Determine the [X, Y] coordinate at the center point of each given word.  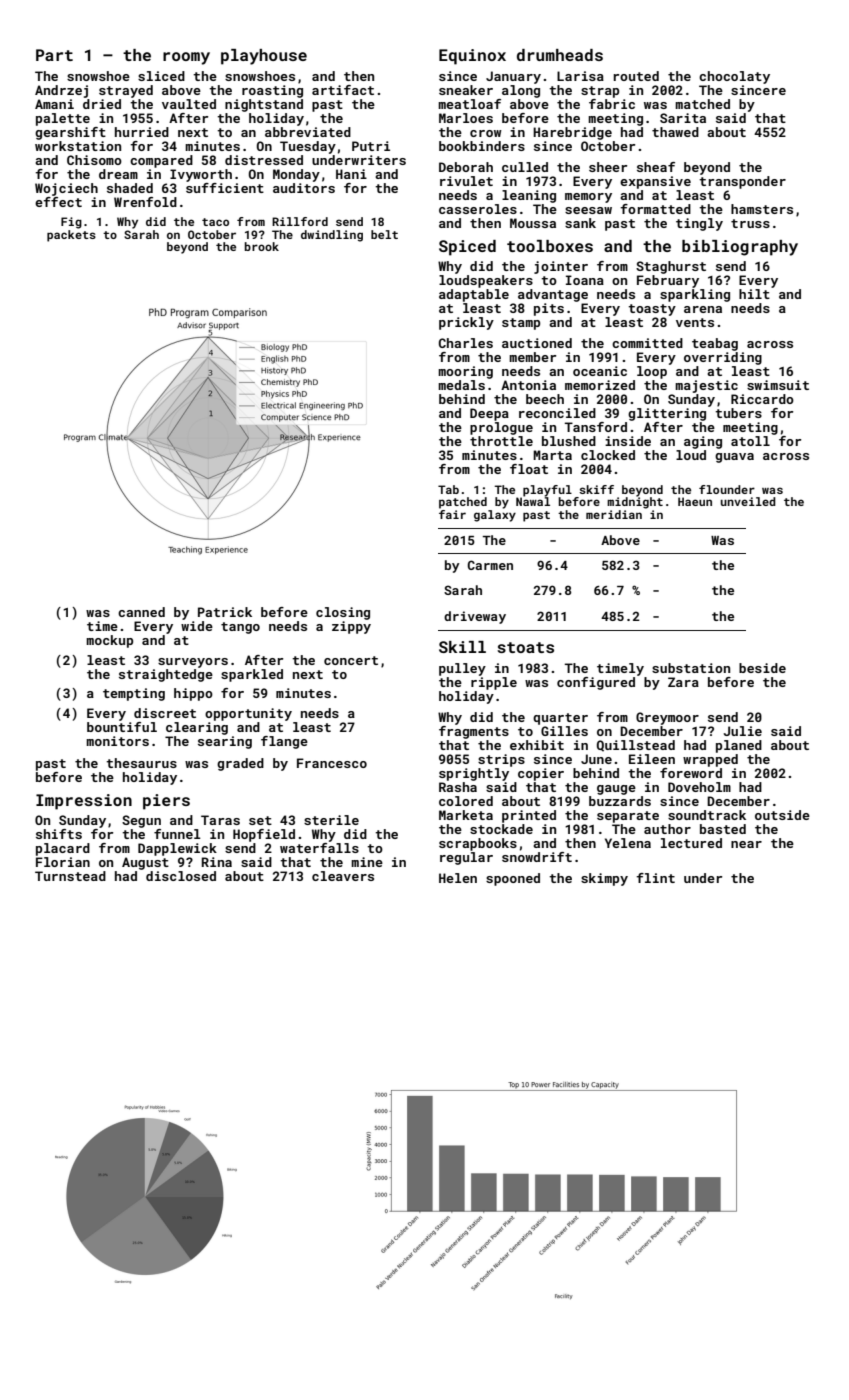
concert [351, 660]
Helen [458, 878]
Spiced [467, 248]
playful [547, 491]
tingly [699, 224]
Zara [683, 682]
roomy [186, 58]
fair [452, 514]
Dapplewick [177, 849]
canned [141, 612]
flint [655, 878]
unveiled [748, 501]
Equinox [472, 57]
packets [71, 236]
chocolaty [734, 77]
